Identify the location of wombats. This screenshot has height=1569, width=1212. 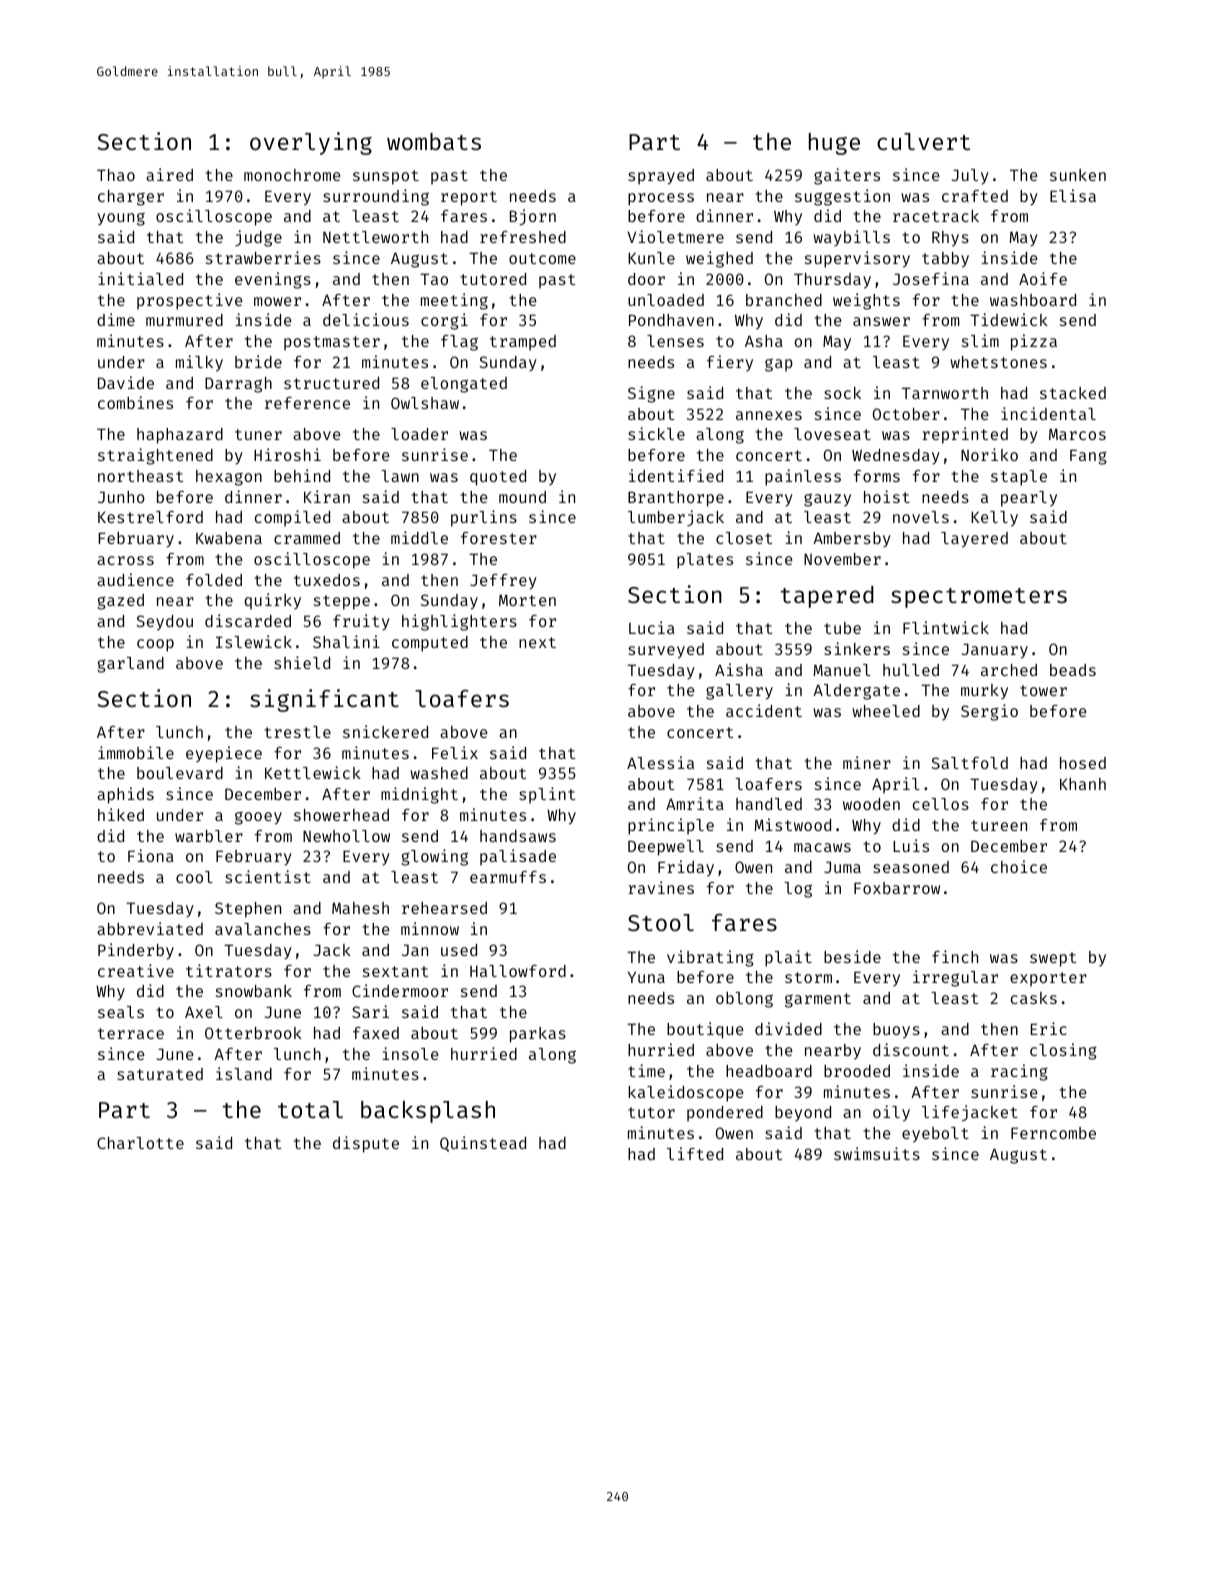
(434, 141).
